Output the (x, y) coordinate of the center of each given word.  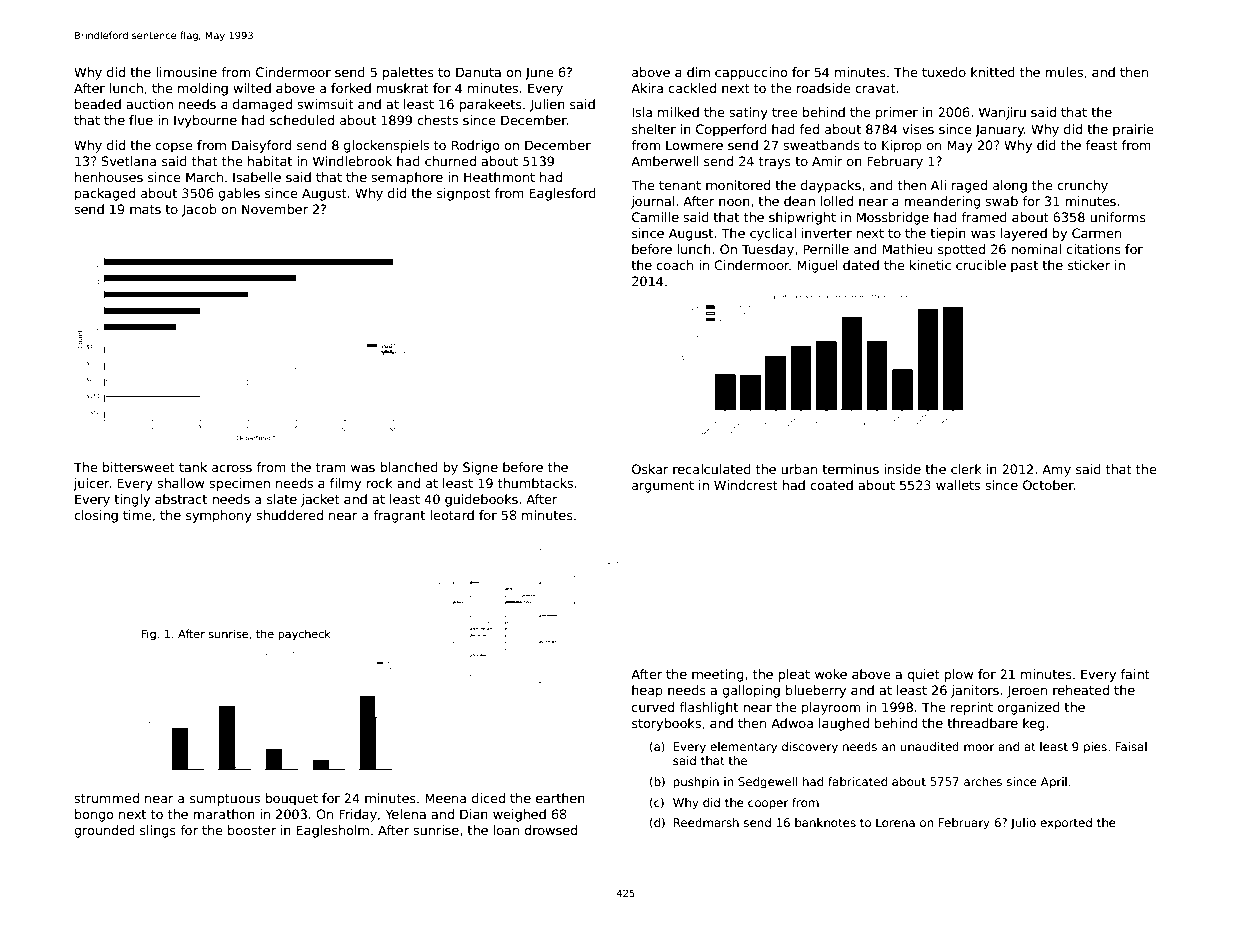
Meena (445, 798)
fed (809, 129)
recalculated (712, 469)
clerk (966, 469)
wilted (252, 88)
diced (488, 798)
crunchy (1082, 186)
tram (331, 467)
